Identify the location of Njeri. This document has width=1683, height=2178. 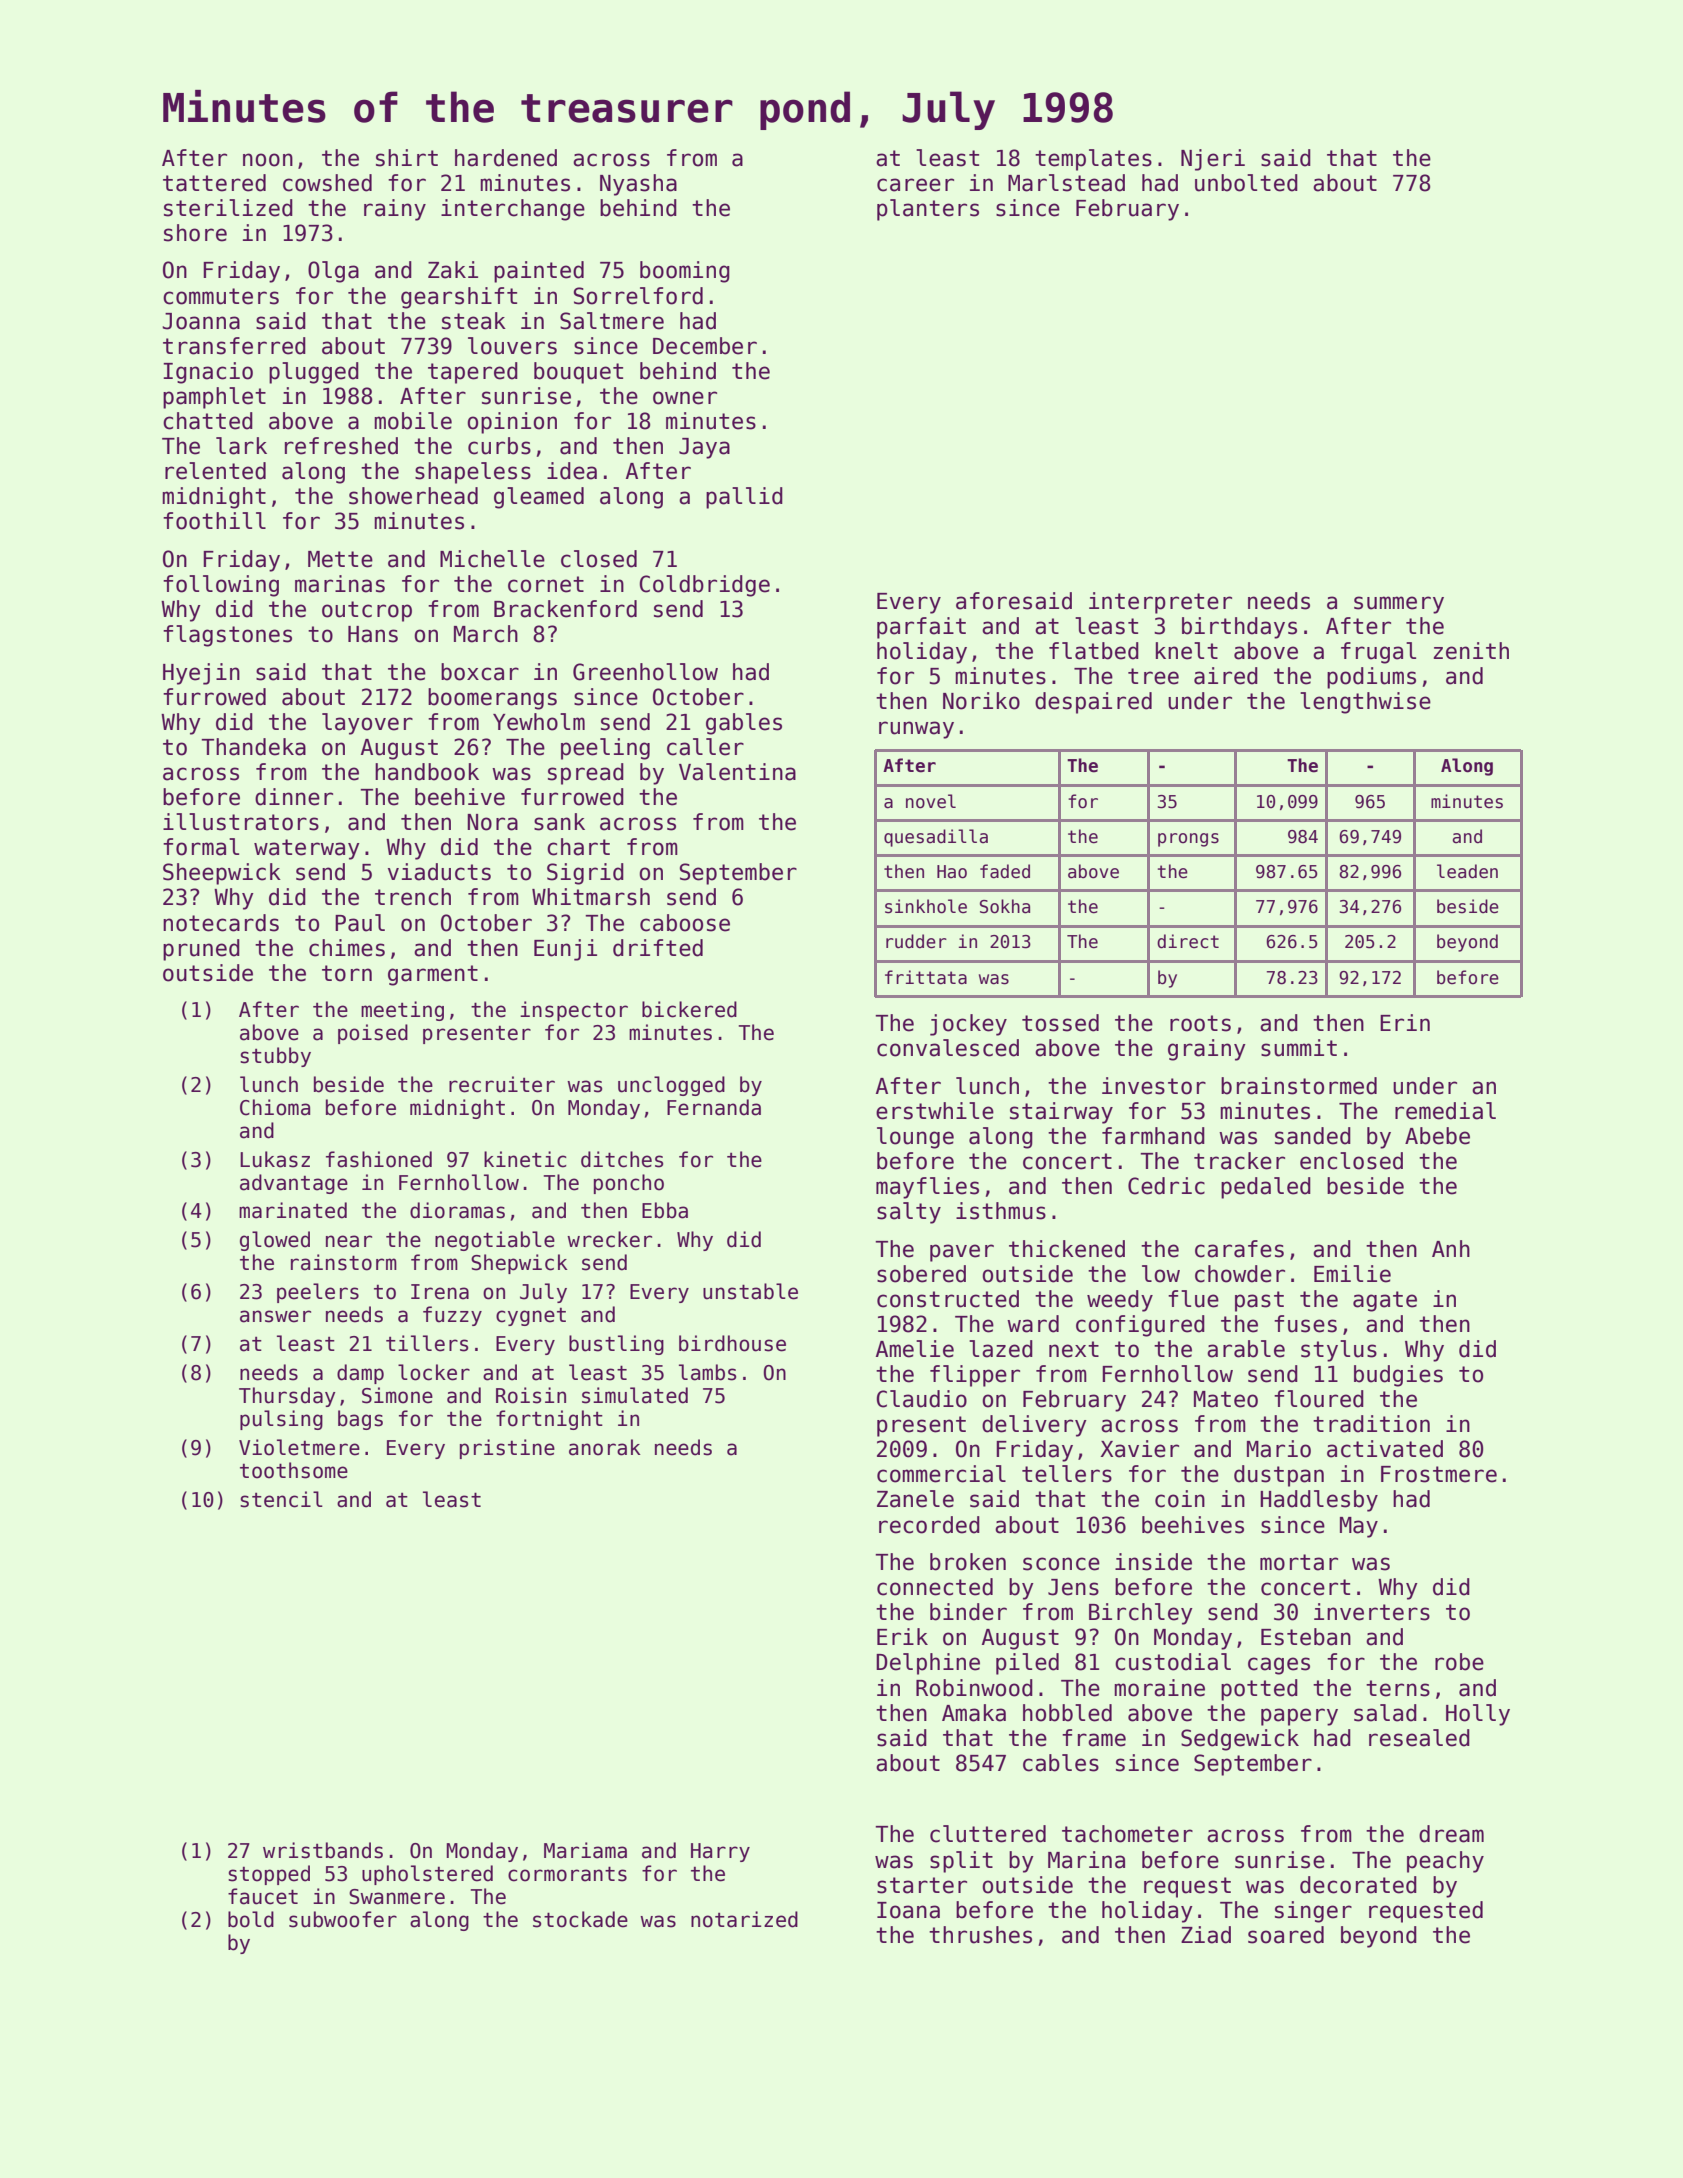
(1213, 160).
